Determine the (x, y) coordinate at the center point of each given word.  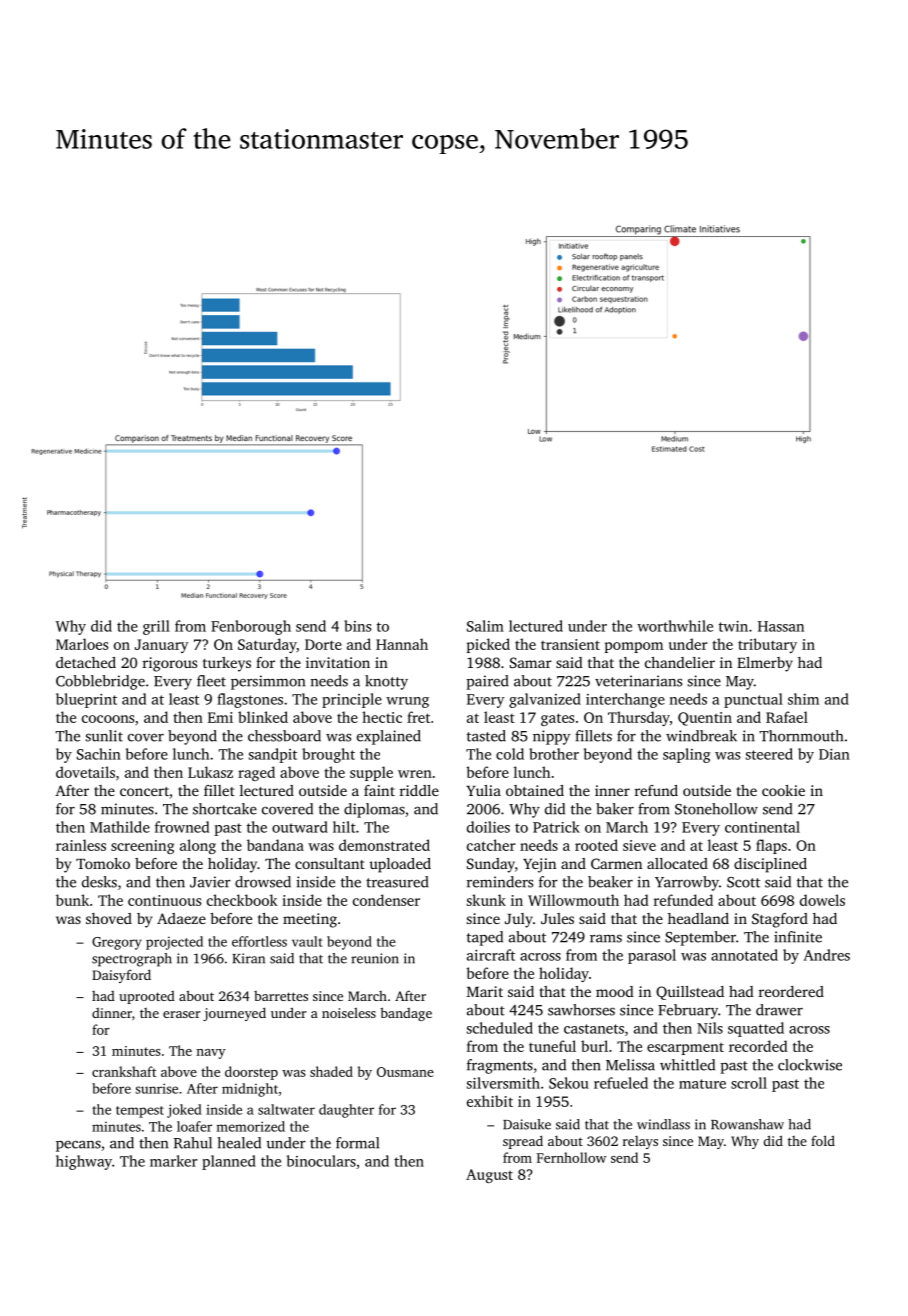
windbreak (701, 736)
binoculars (321, 1161)
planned (229, 1162)
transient (570, 644)
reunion (375, 958)
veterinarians (638, 681)
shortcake (225, 809)
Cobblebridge (100, 682)
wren (415, 774)
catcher (491, 845)
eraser (182, 1014)
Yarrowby (687, 883)
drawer (779, 1010)
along (198, 846)
